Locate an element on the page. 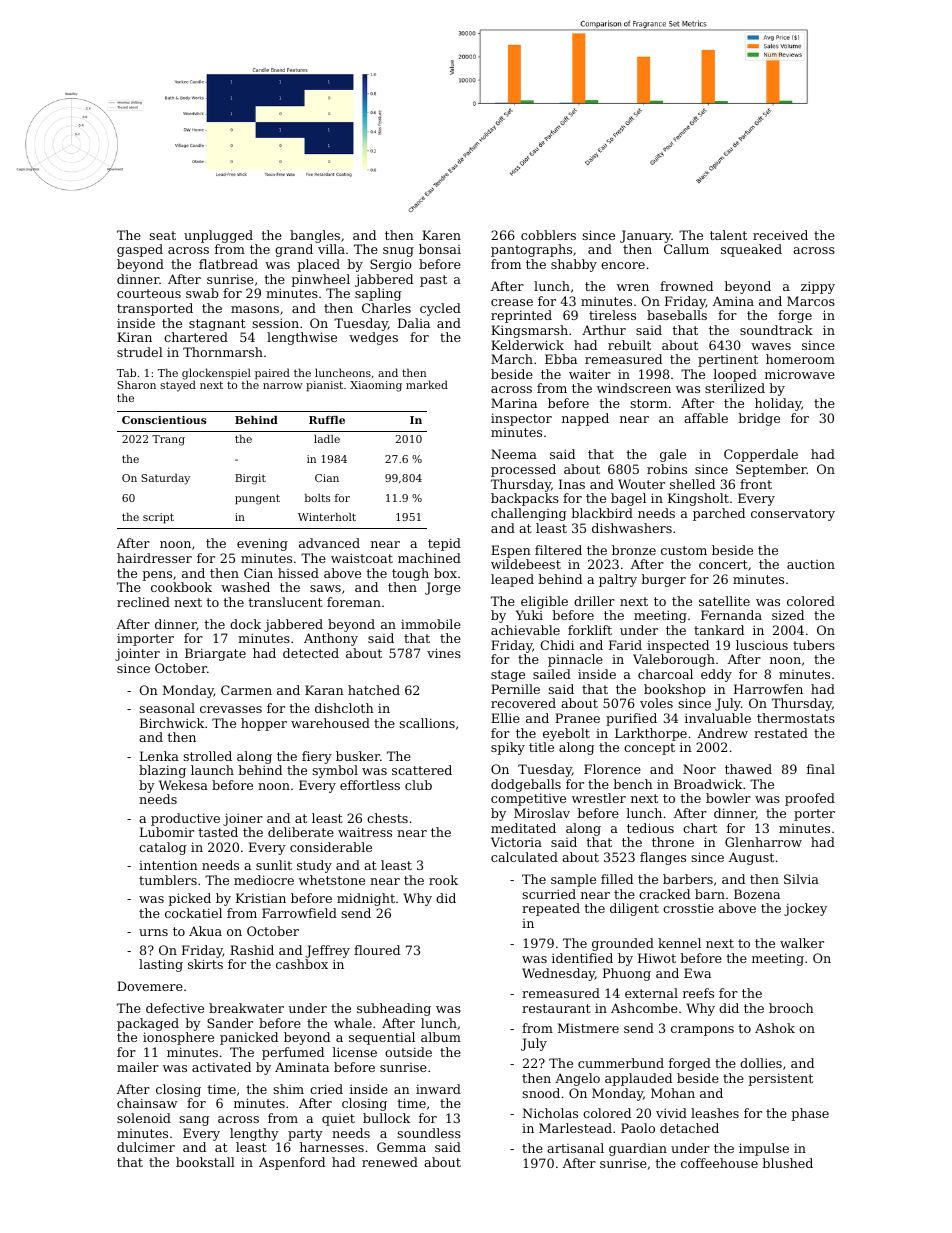  spiky is located at coordinates (508, 748).
